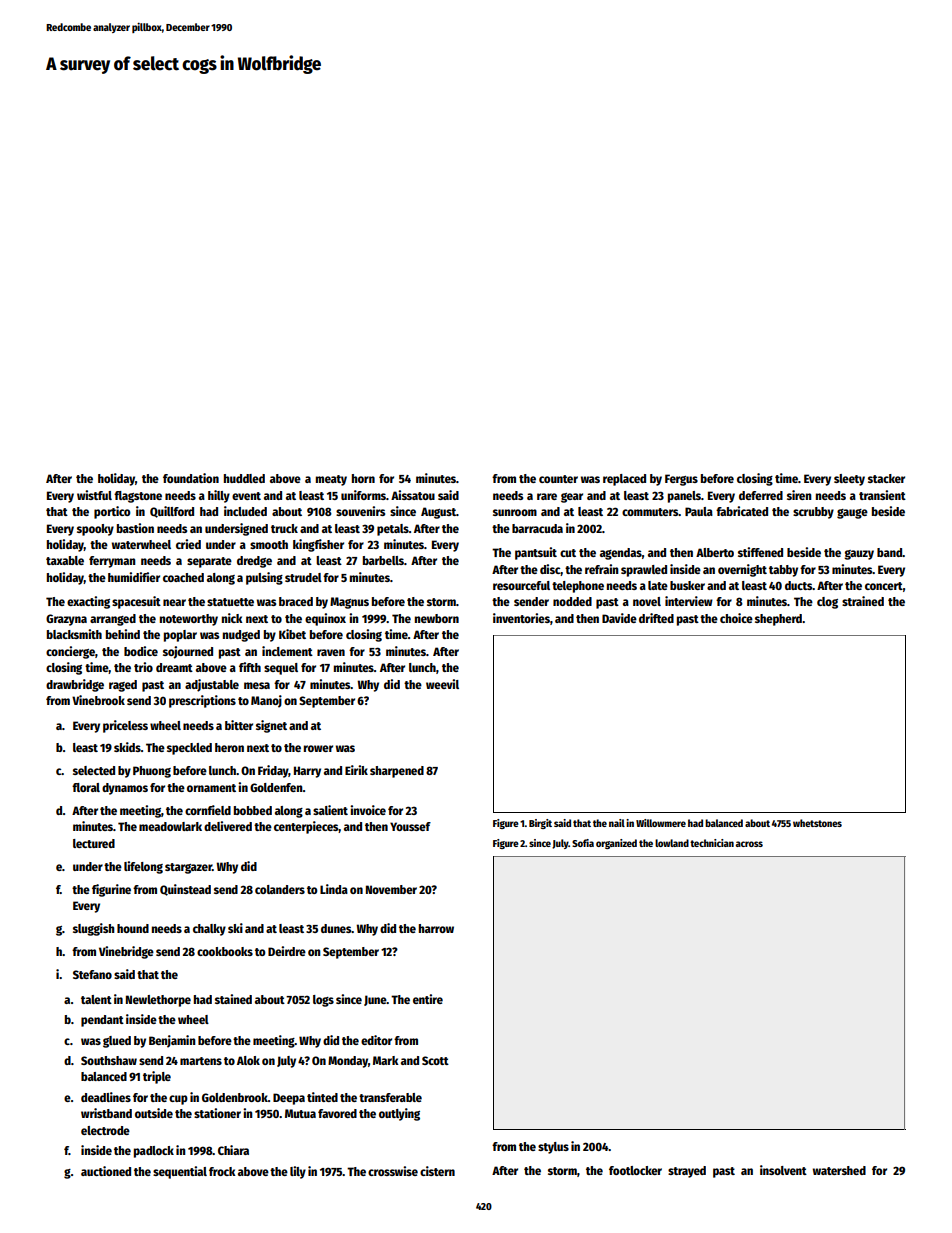  I want to click on whetstones, so click(817, 823).
